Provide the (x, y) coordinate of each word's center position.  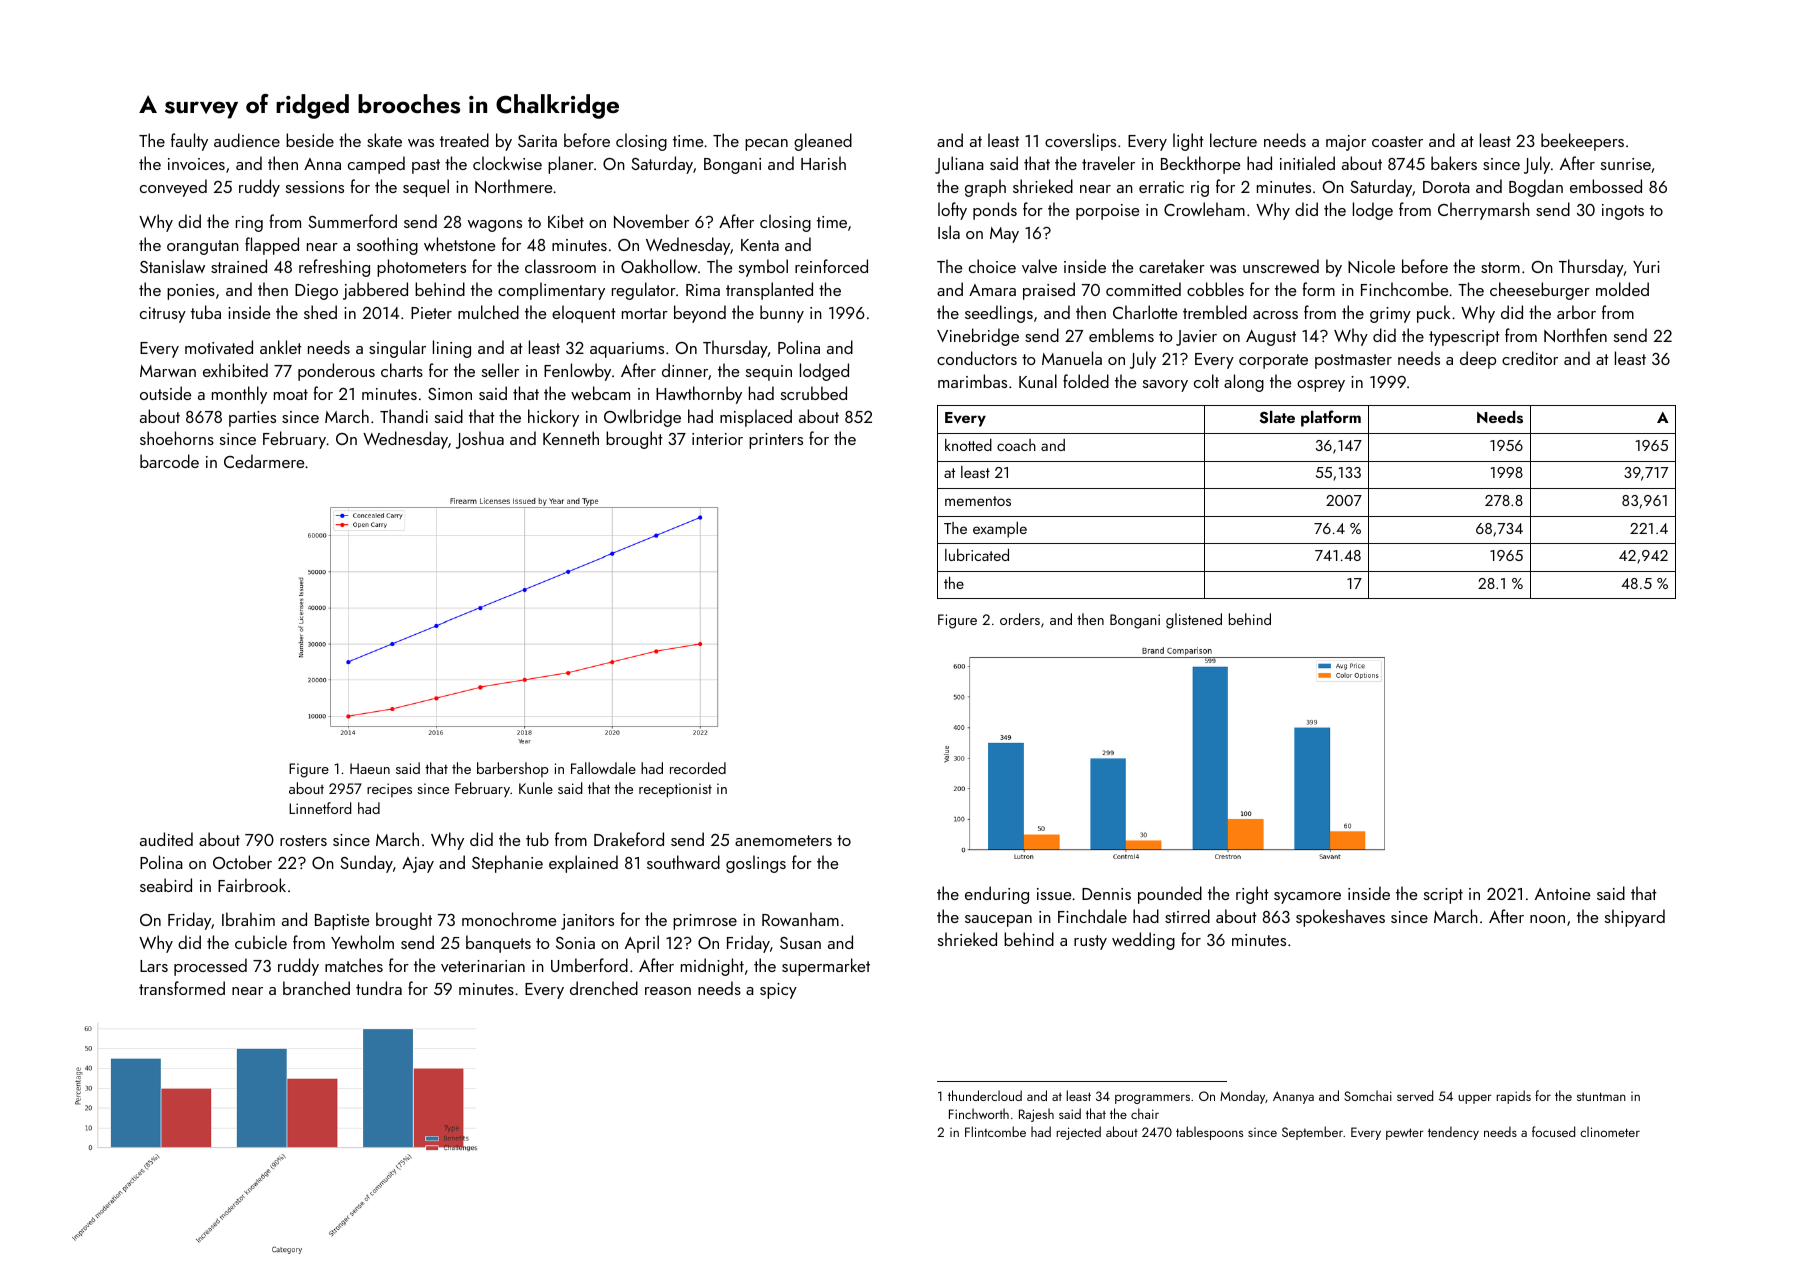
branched (316, 988)
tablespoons (1209, 1133)
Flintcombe (995, 1131)
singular (397, 349)
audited (166, 839)
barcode (169, 461)
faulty (189, 142)
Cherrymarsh (1484, 211)
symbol (763, 268)
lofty (952, 211)
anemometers (783, 840)
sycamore (1307, 898)
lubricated (977, 554)
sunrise (1626, 164)
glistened (1194, 621)
